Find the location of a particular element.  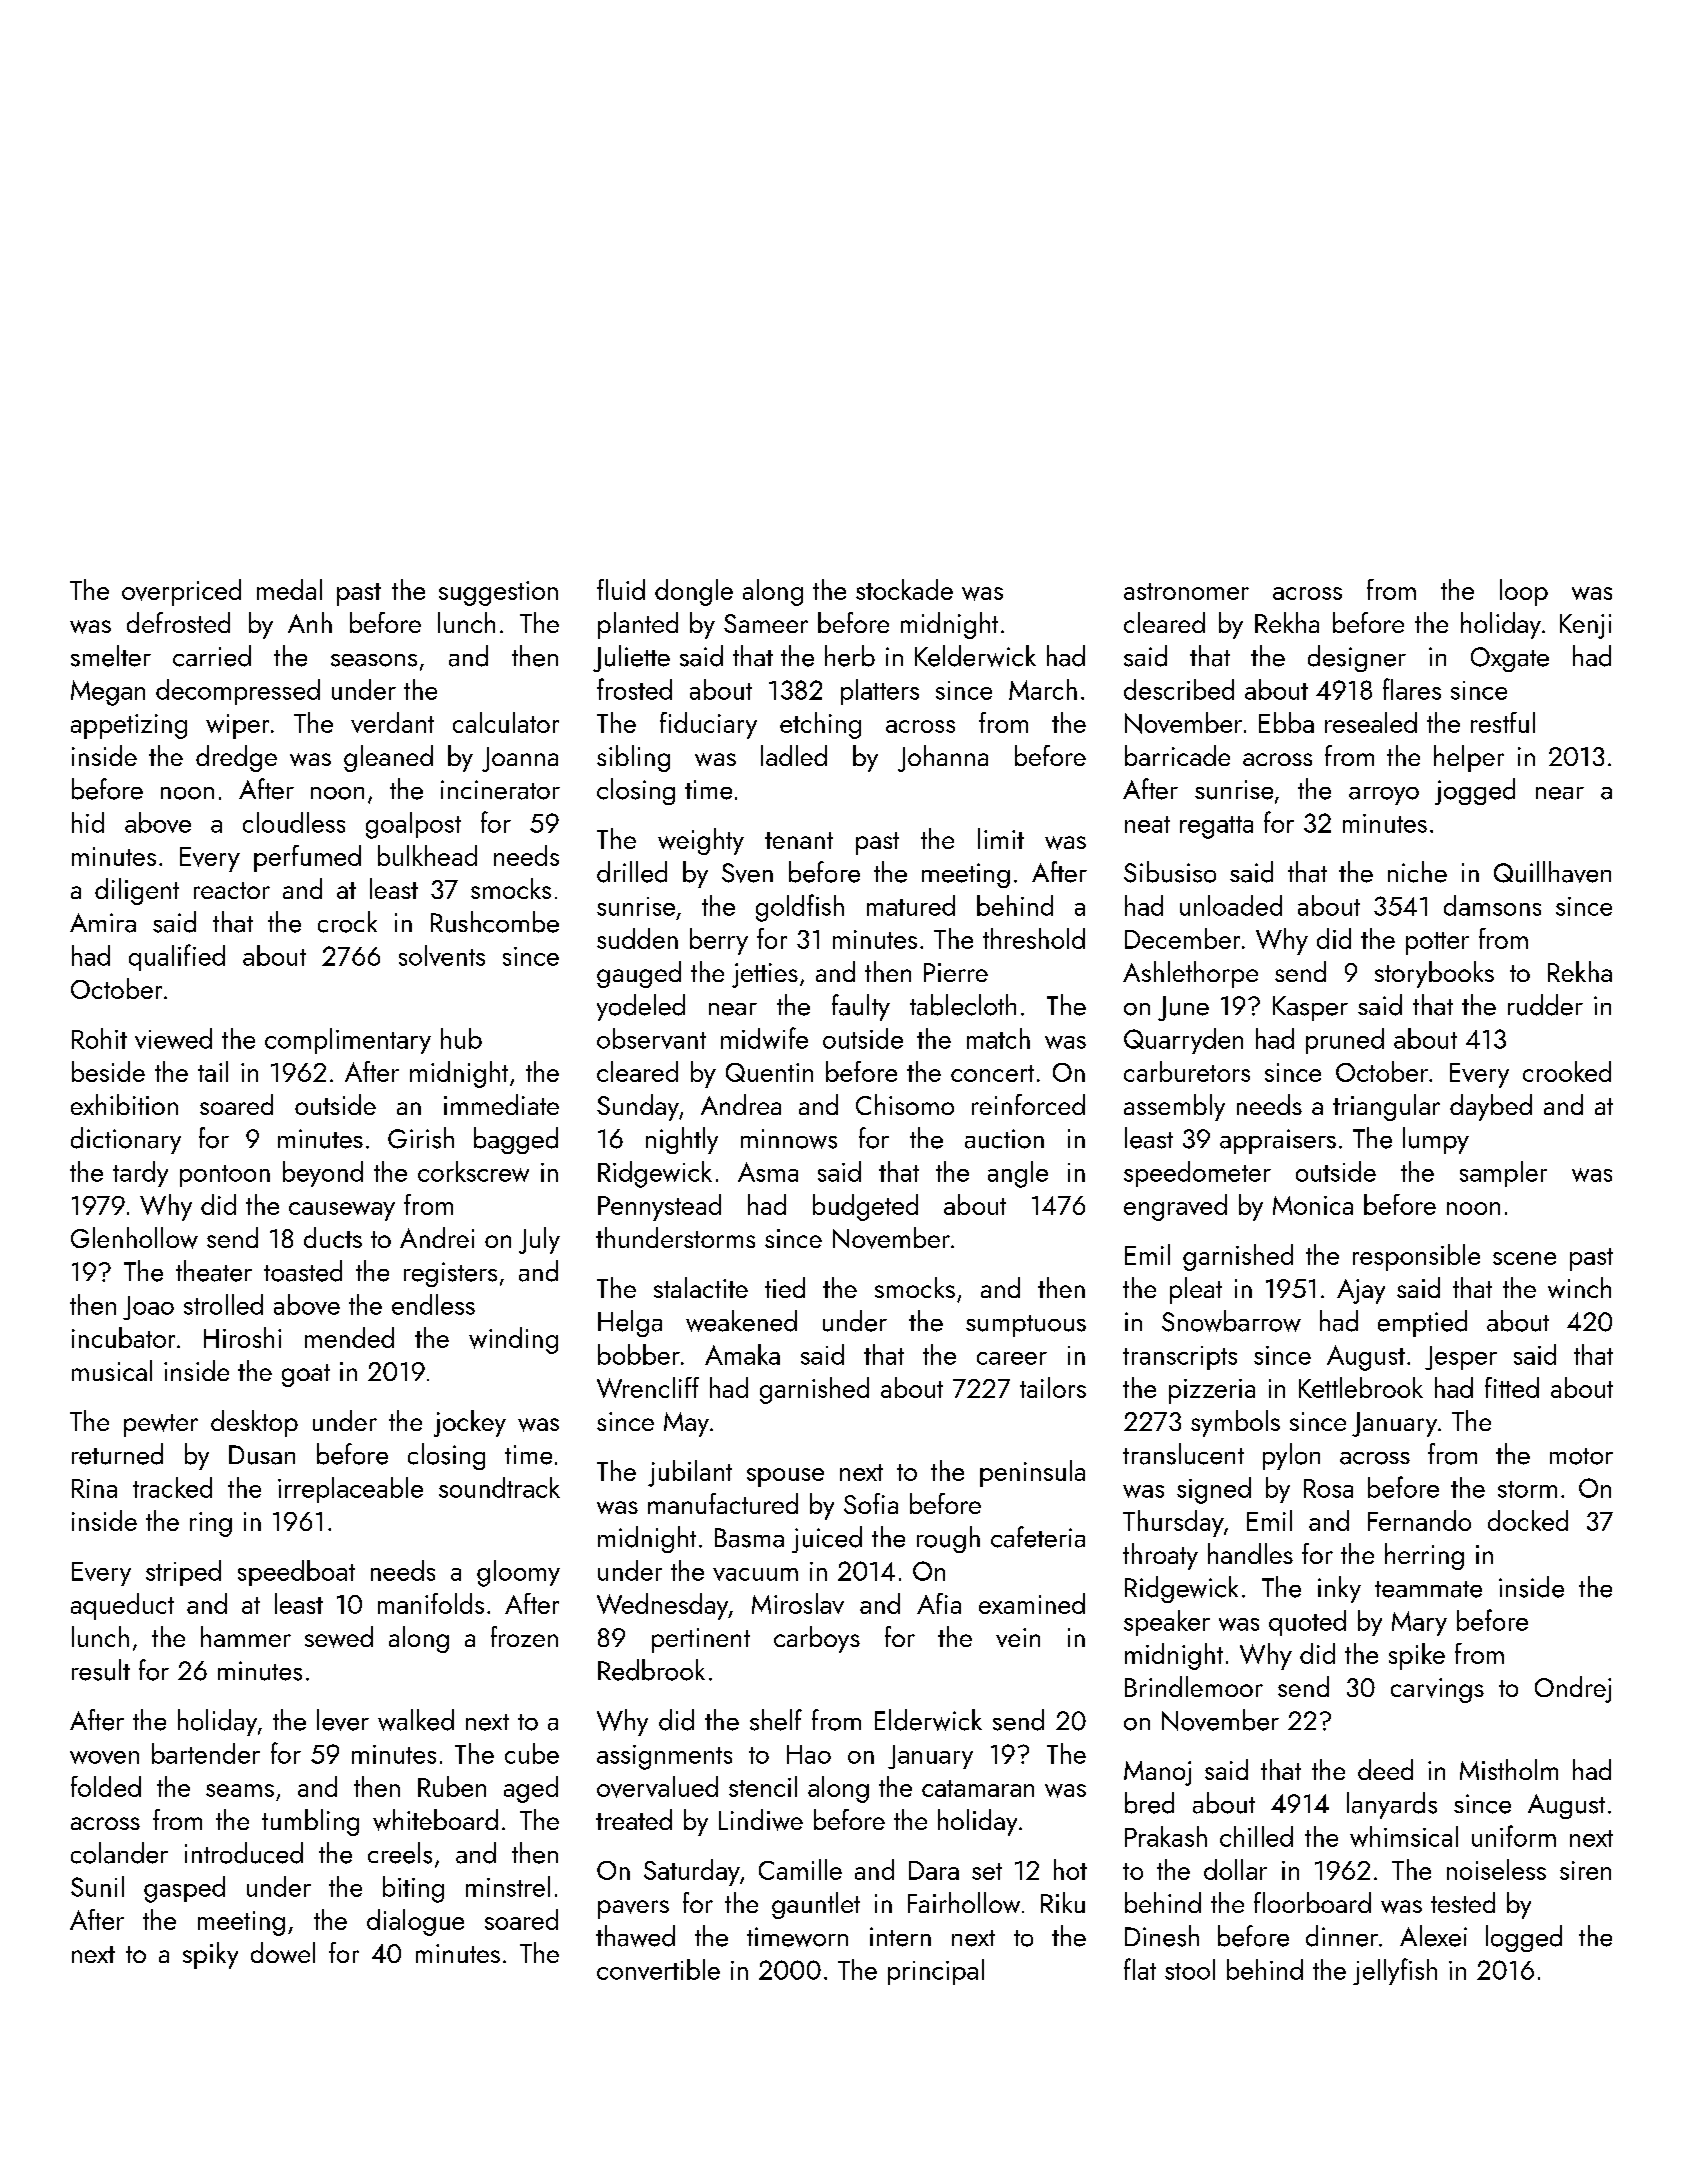

rough is located at coordinates (948, 1539).
